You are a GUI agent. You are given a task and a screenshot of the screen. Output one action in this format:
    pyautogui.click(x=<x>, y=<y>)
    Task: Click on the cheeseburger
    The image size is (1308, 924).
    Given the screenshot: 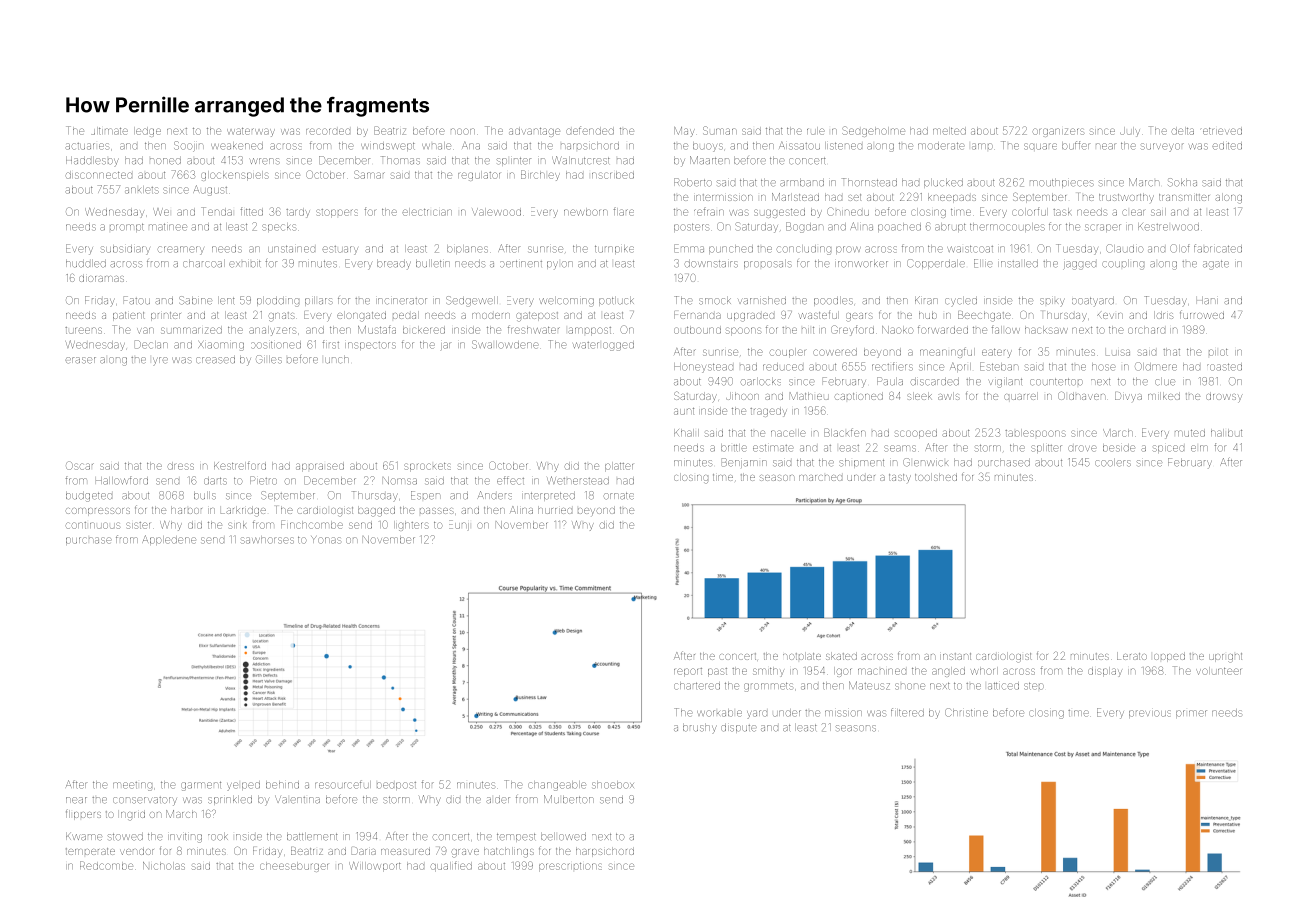 What is the action you would take?
    pyautogui.click(x=294, y=867)
